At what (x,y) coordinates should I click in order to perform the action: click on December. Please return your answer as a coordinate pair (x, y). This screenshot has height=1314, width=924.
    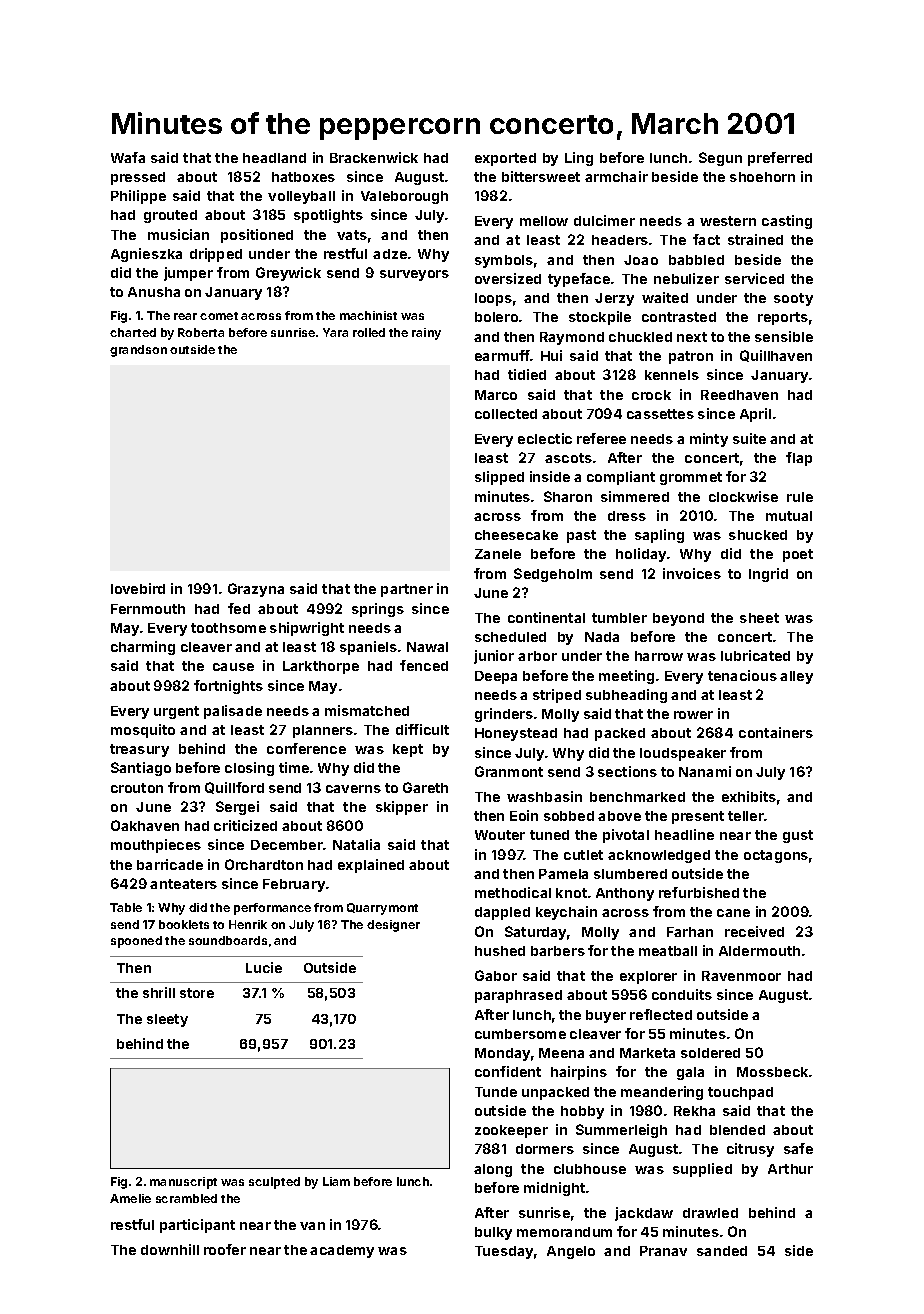
    Looking at the image, I should click on (287, 845).
